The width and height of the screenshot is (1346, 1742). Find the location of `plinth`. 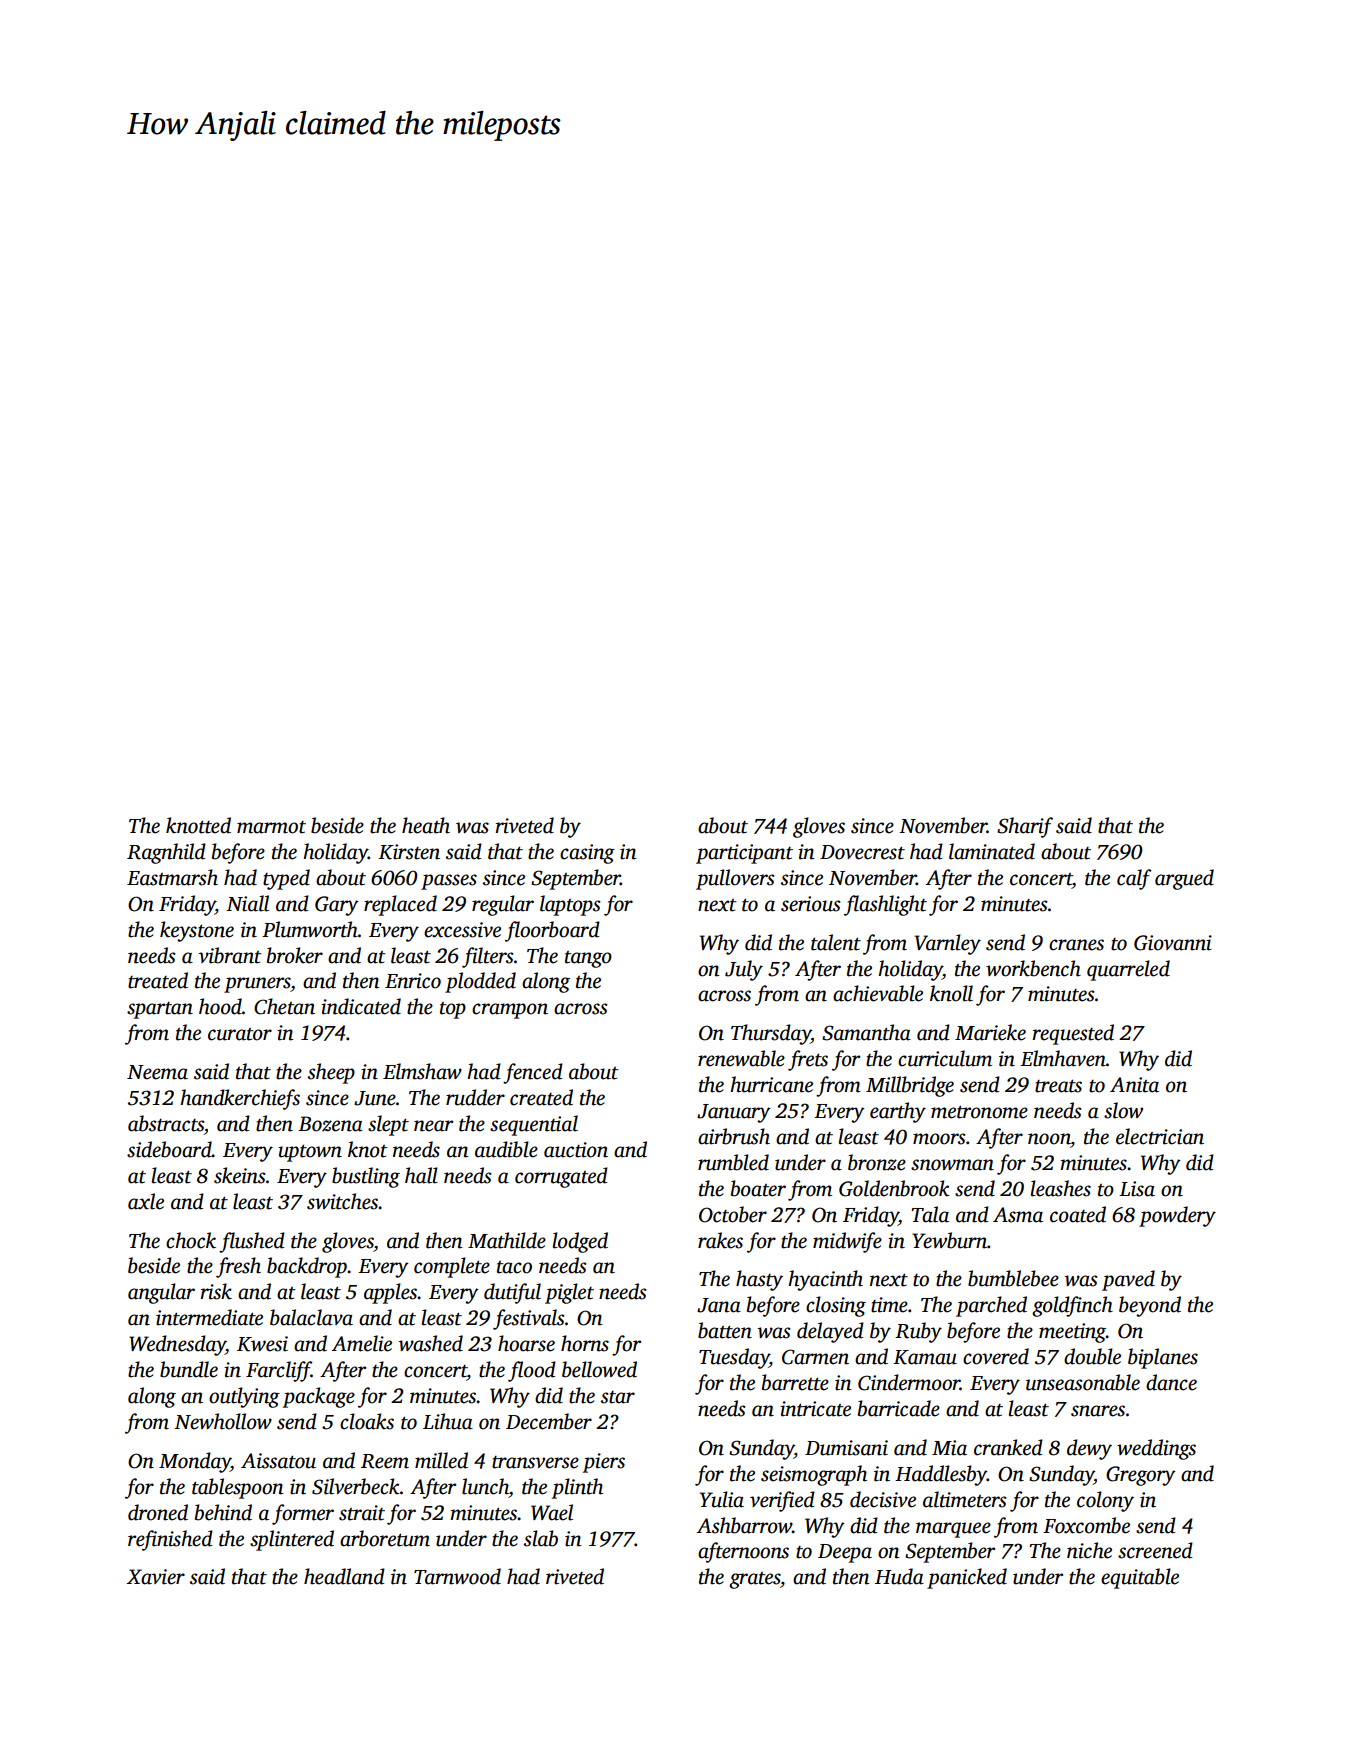

plinth is located at coordinates (577, 1488).
